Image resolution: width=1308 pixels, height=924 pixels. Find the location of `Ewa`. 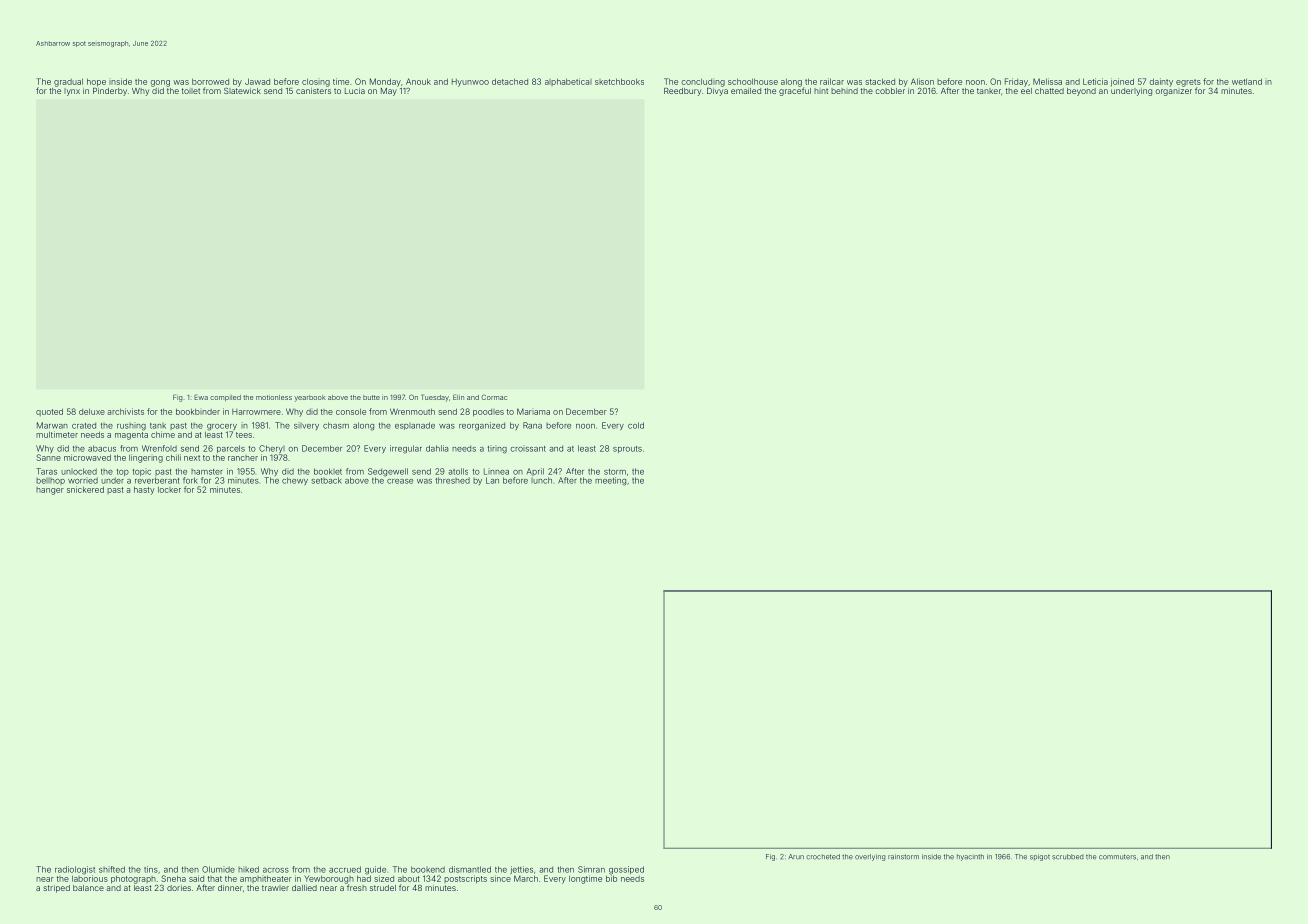

Ewa is located at coordinates (201, 397).
